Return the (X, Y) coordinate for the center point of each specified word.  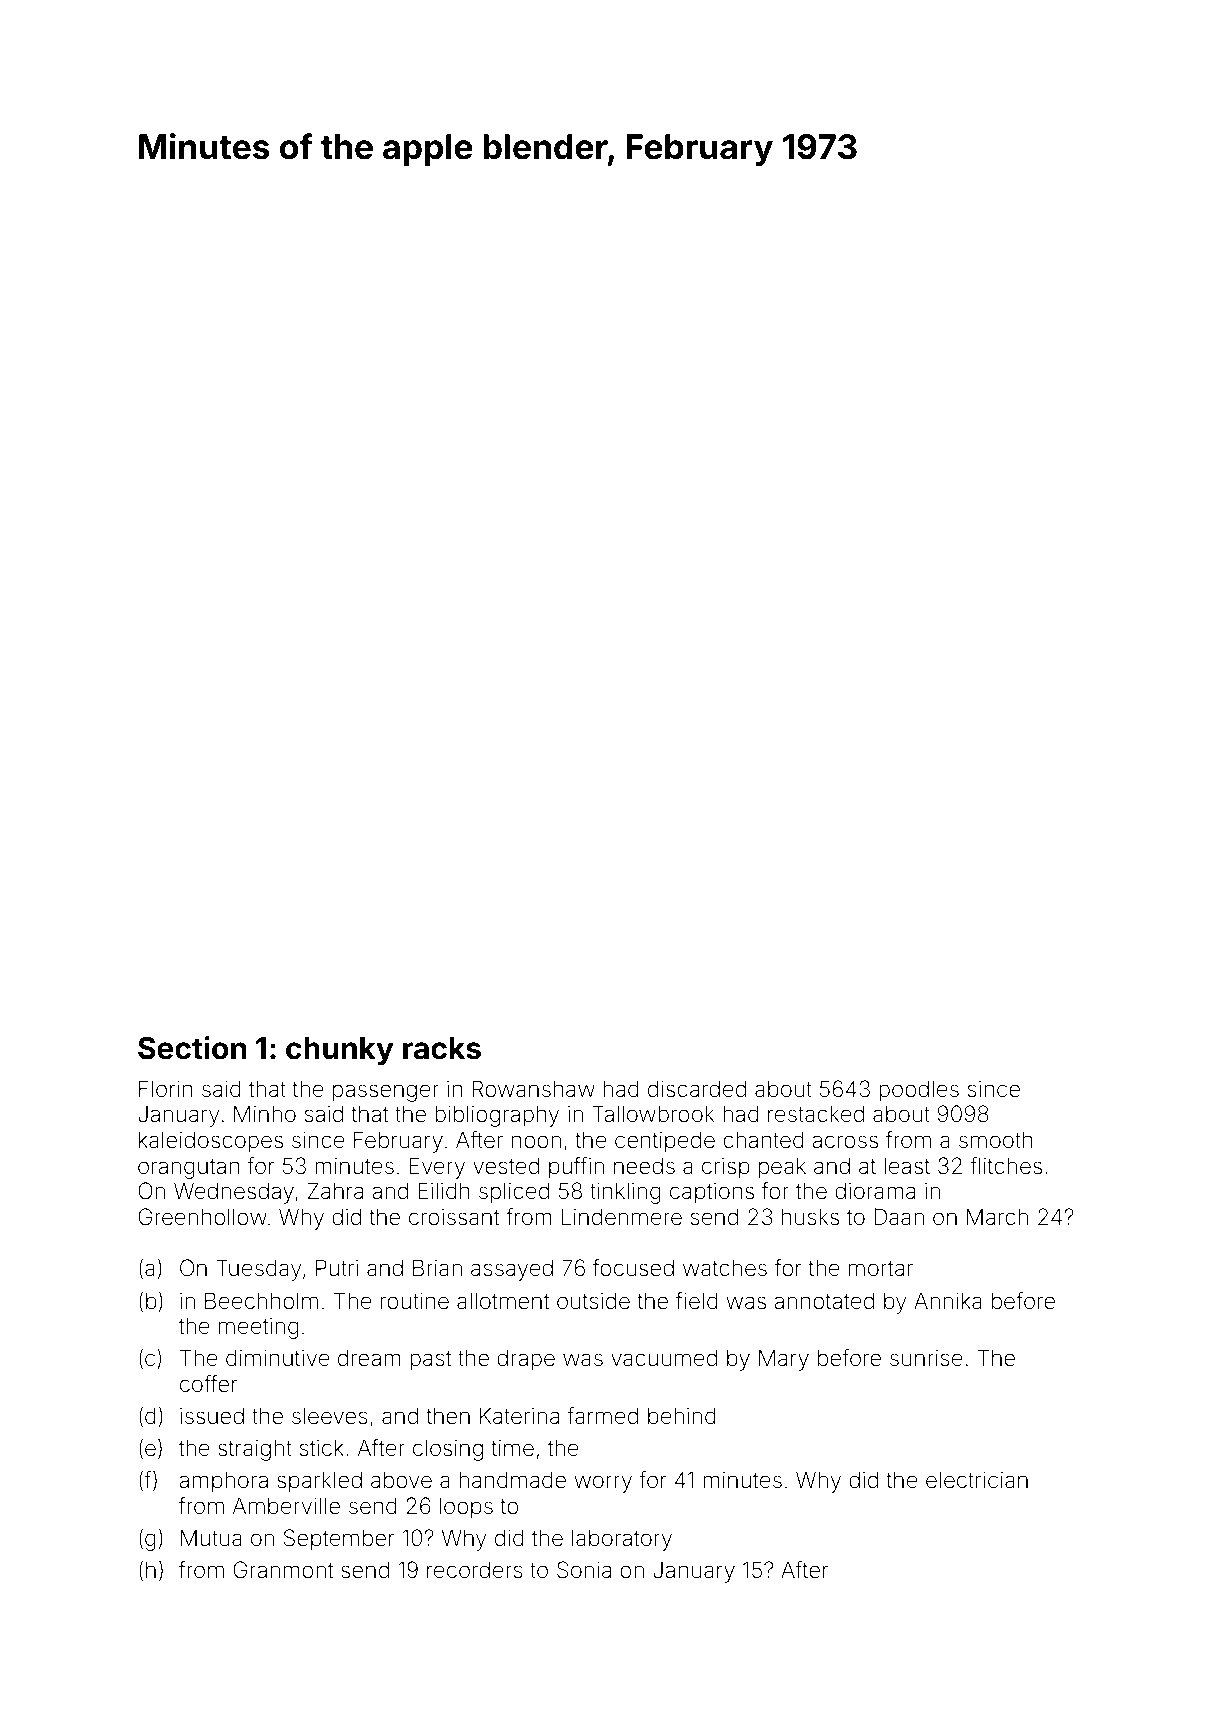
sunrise (926, 1358)
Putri (337, 1267)
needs (644, 1166)
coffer (209, 1384)
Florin (166, 1089)
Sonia (584, 1570)
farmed (602, 1416)
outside (593, 1301)
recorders (475, 1570)
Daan (899, 1217)
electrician (977, 1480)
